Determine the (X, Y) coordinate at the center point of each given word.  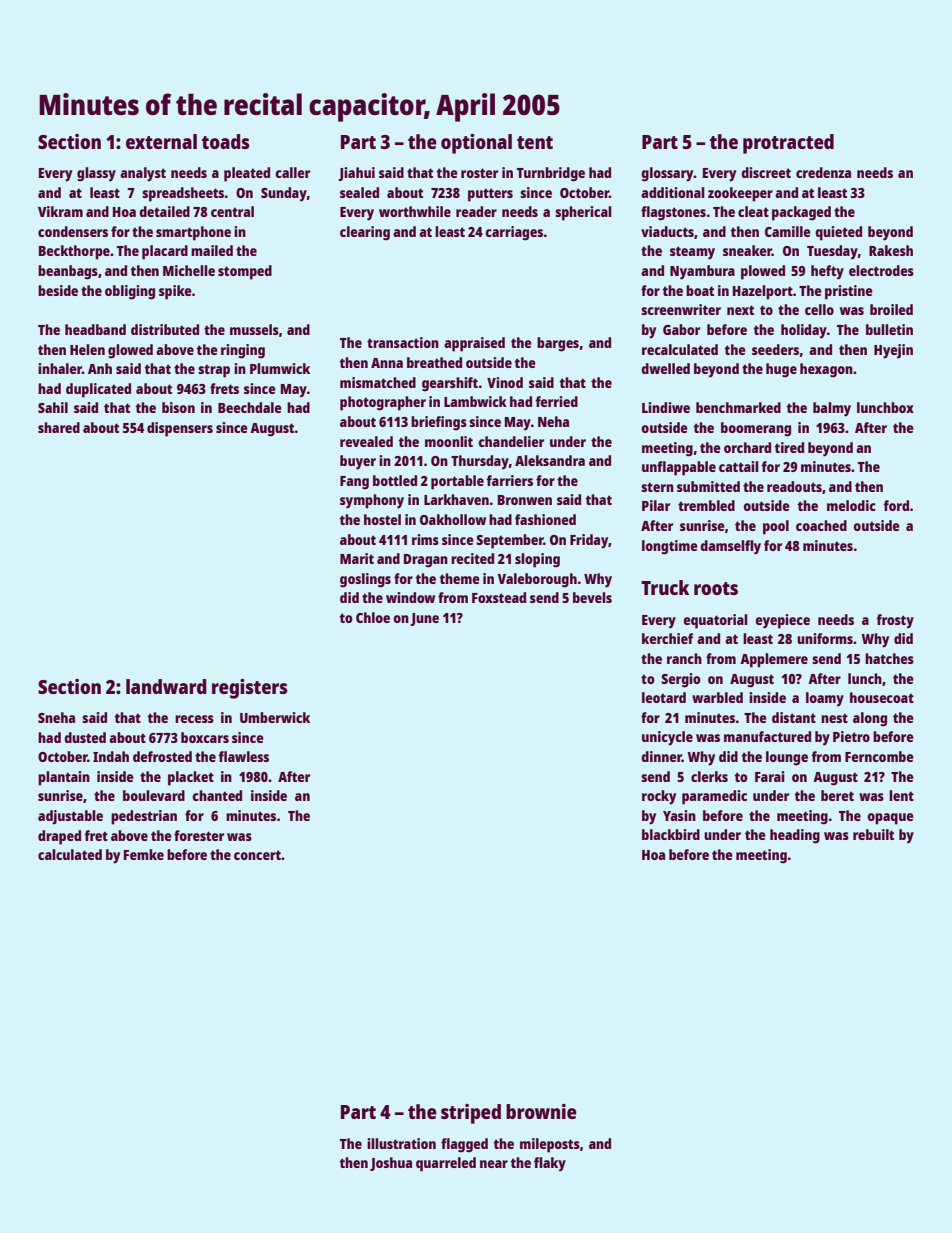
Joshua (391, 1164)
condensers (73, 231)
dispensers (180, 429)
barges (558, 344)
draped (59, 837)
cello (819, 309)
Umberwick (275, 717)
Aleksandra (550, 460)
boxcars (205, 737)
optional (476, 144)
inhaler (60, 368)
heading (795, 836)
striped (471, 1114)
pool (776, 527)
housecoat (882, 697)
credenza (823, 172)
